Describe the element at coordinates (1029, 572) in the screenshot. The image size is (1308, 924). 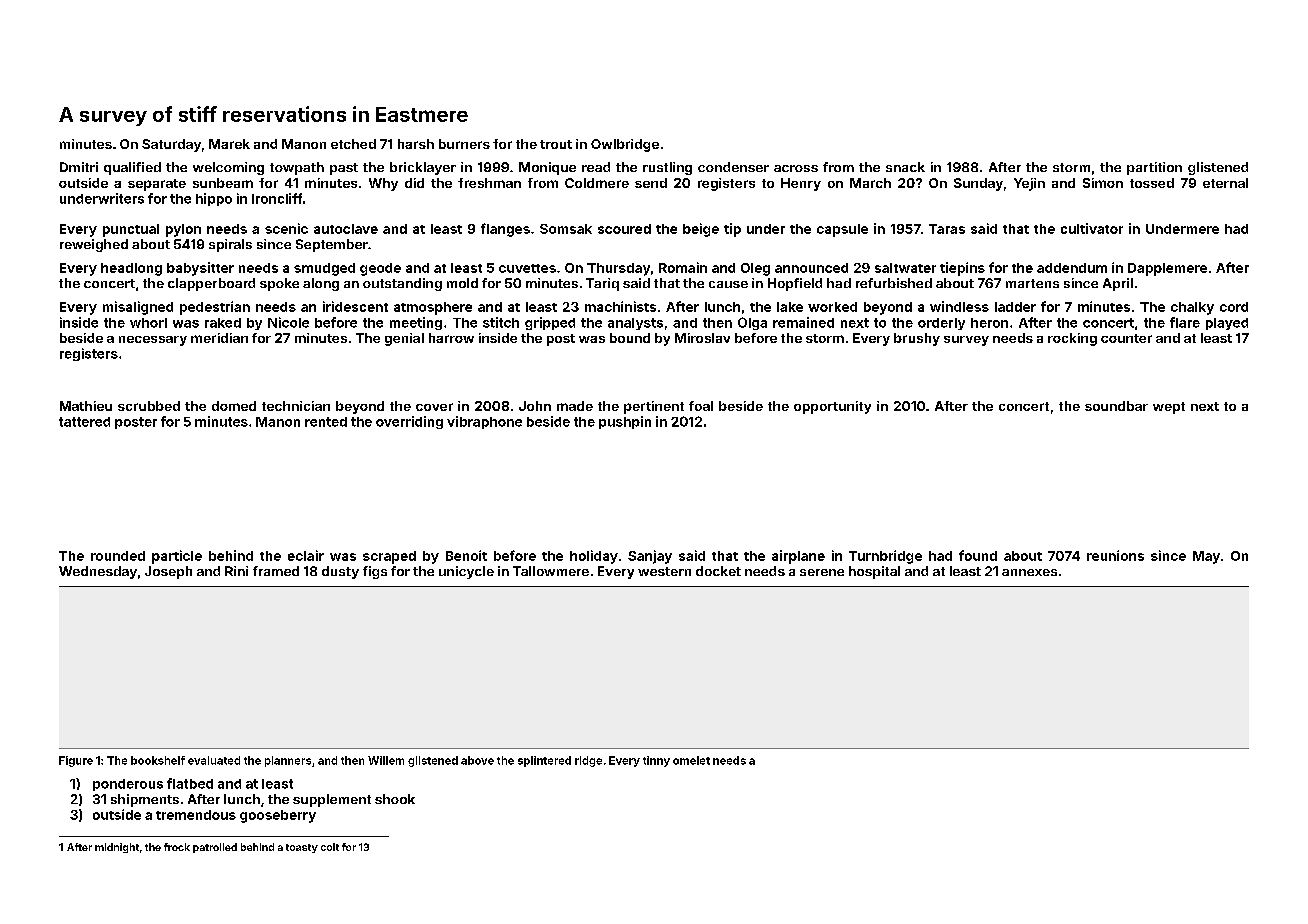
I see `annexes` at that location.
